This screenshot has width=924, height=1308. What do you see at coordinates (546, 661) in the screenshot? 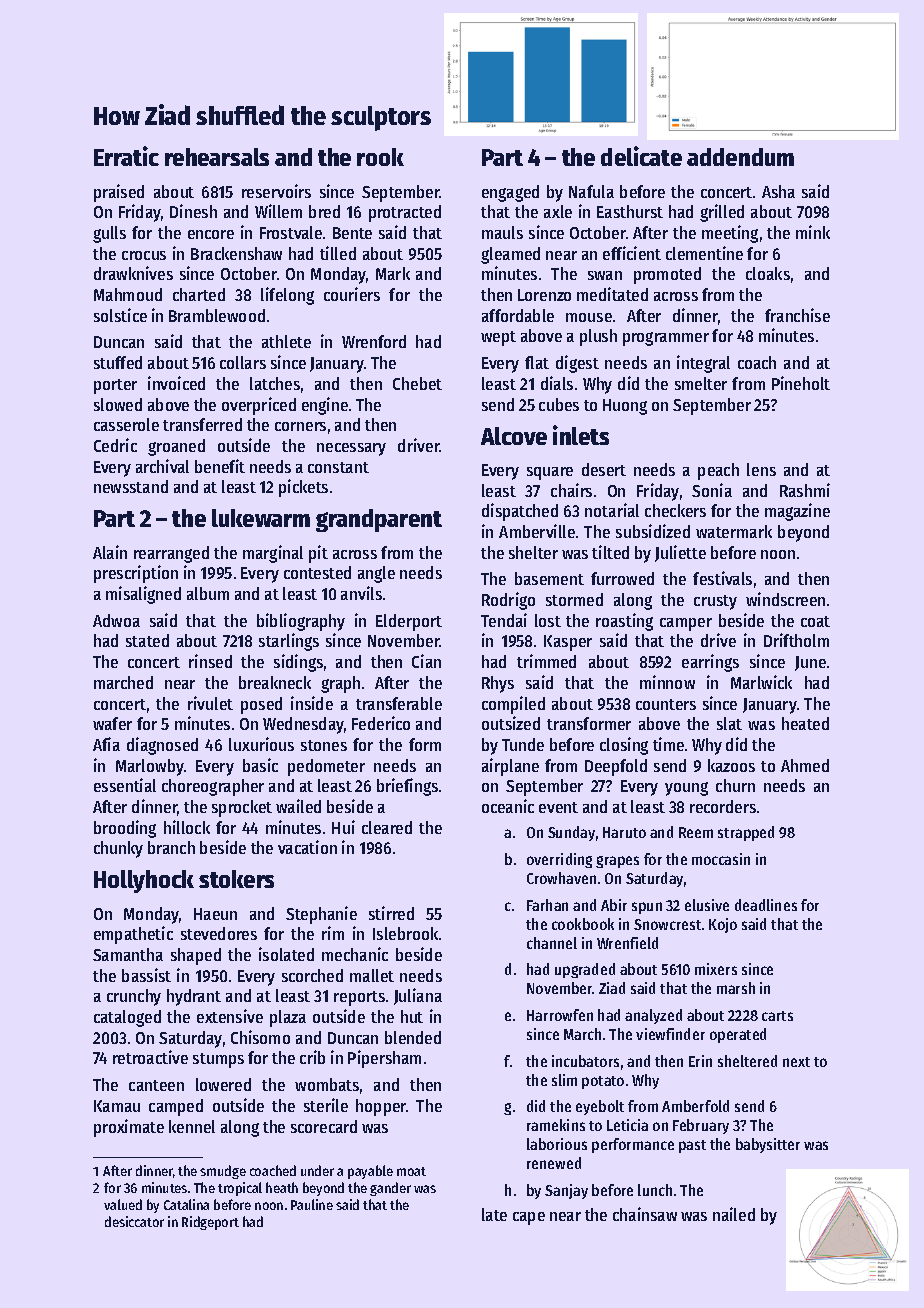
I see `trimmed` at bounding box center [546, 661].
